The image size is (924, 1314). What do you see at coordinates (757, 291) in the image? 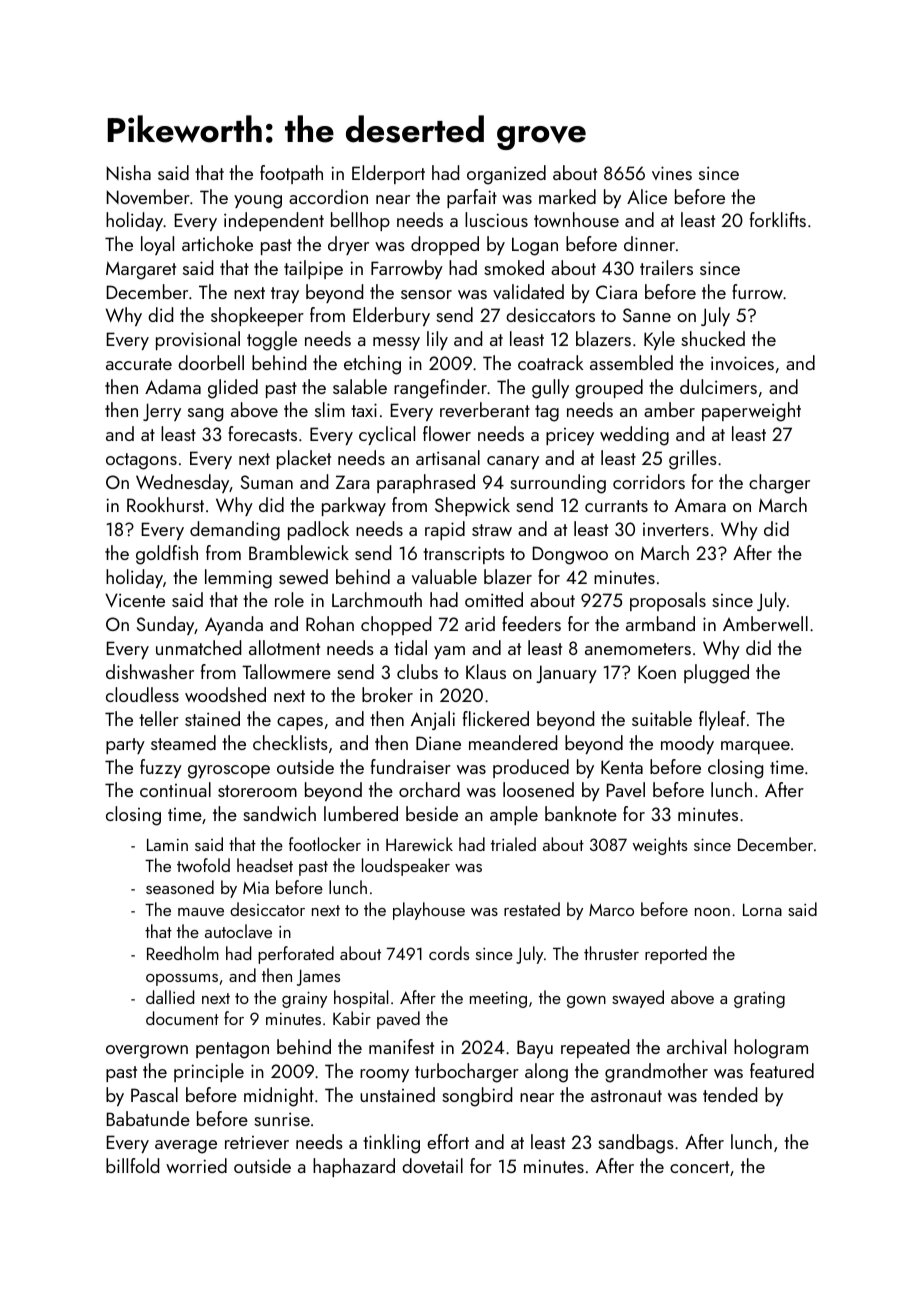
I see `furrow` at bounding box center [757, 291].
